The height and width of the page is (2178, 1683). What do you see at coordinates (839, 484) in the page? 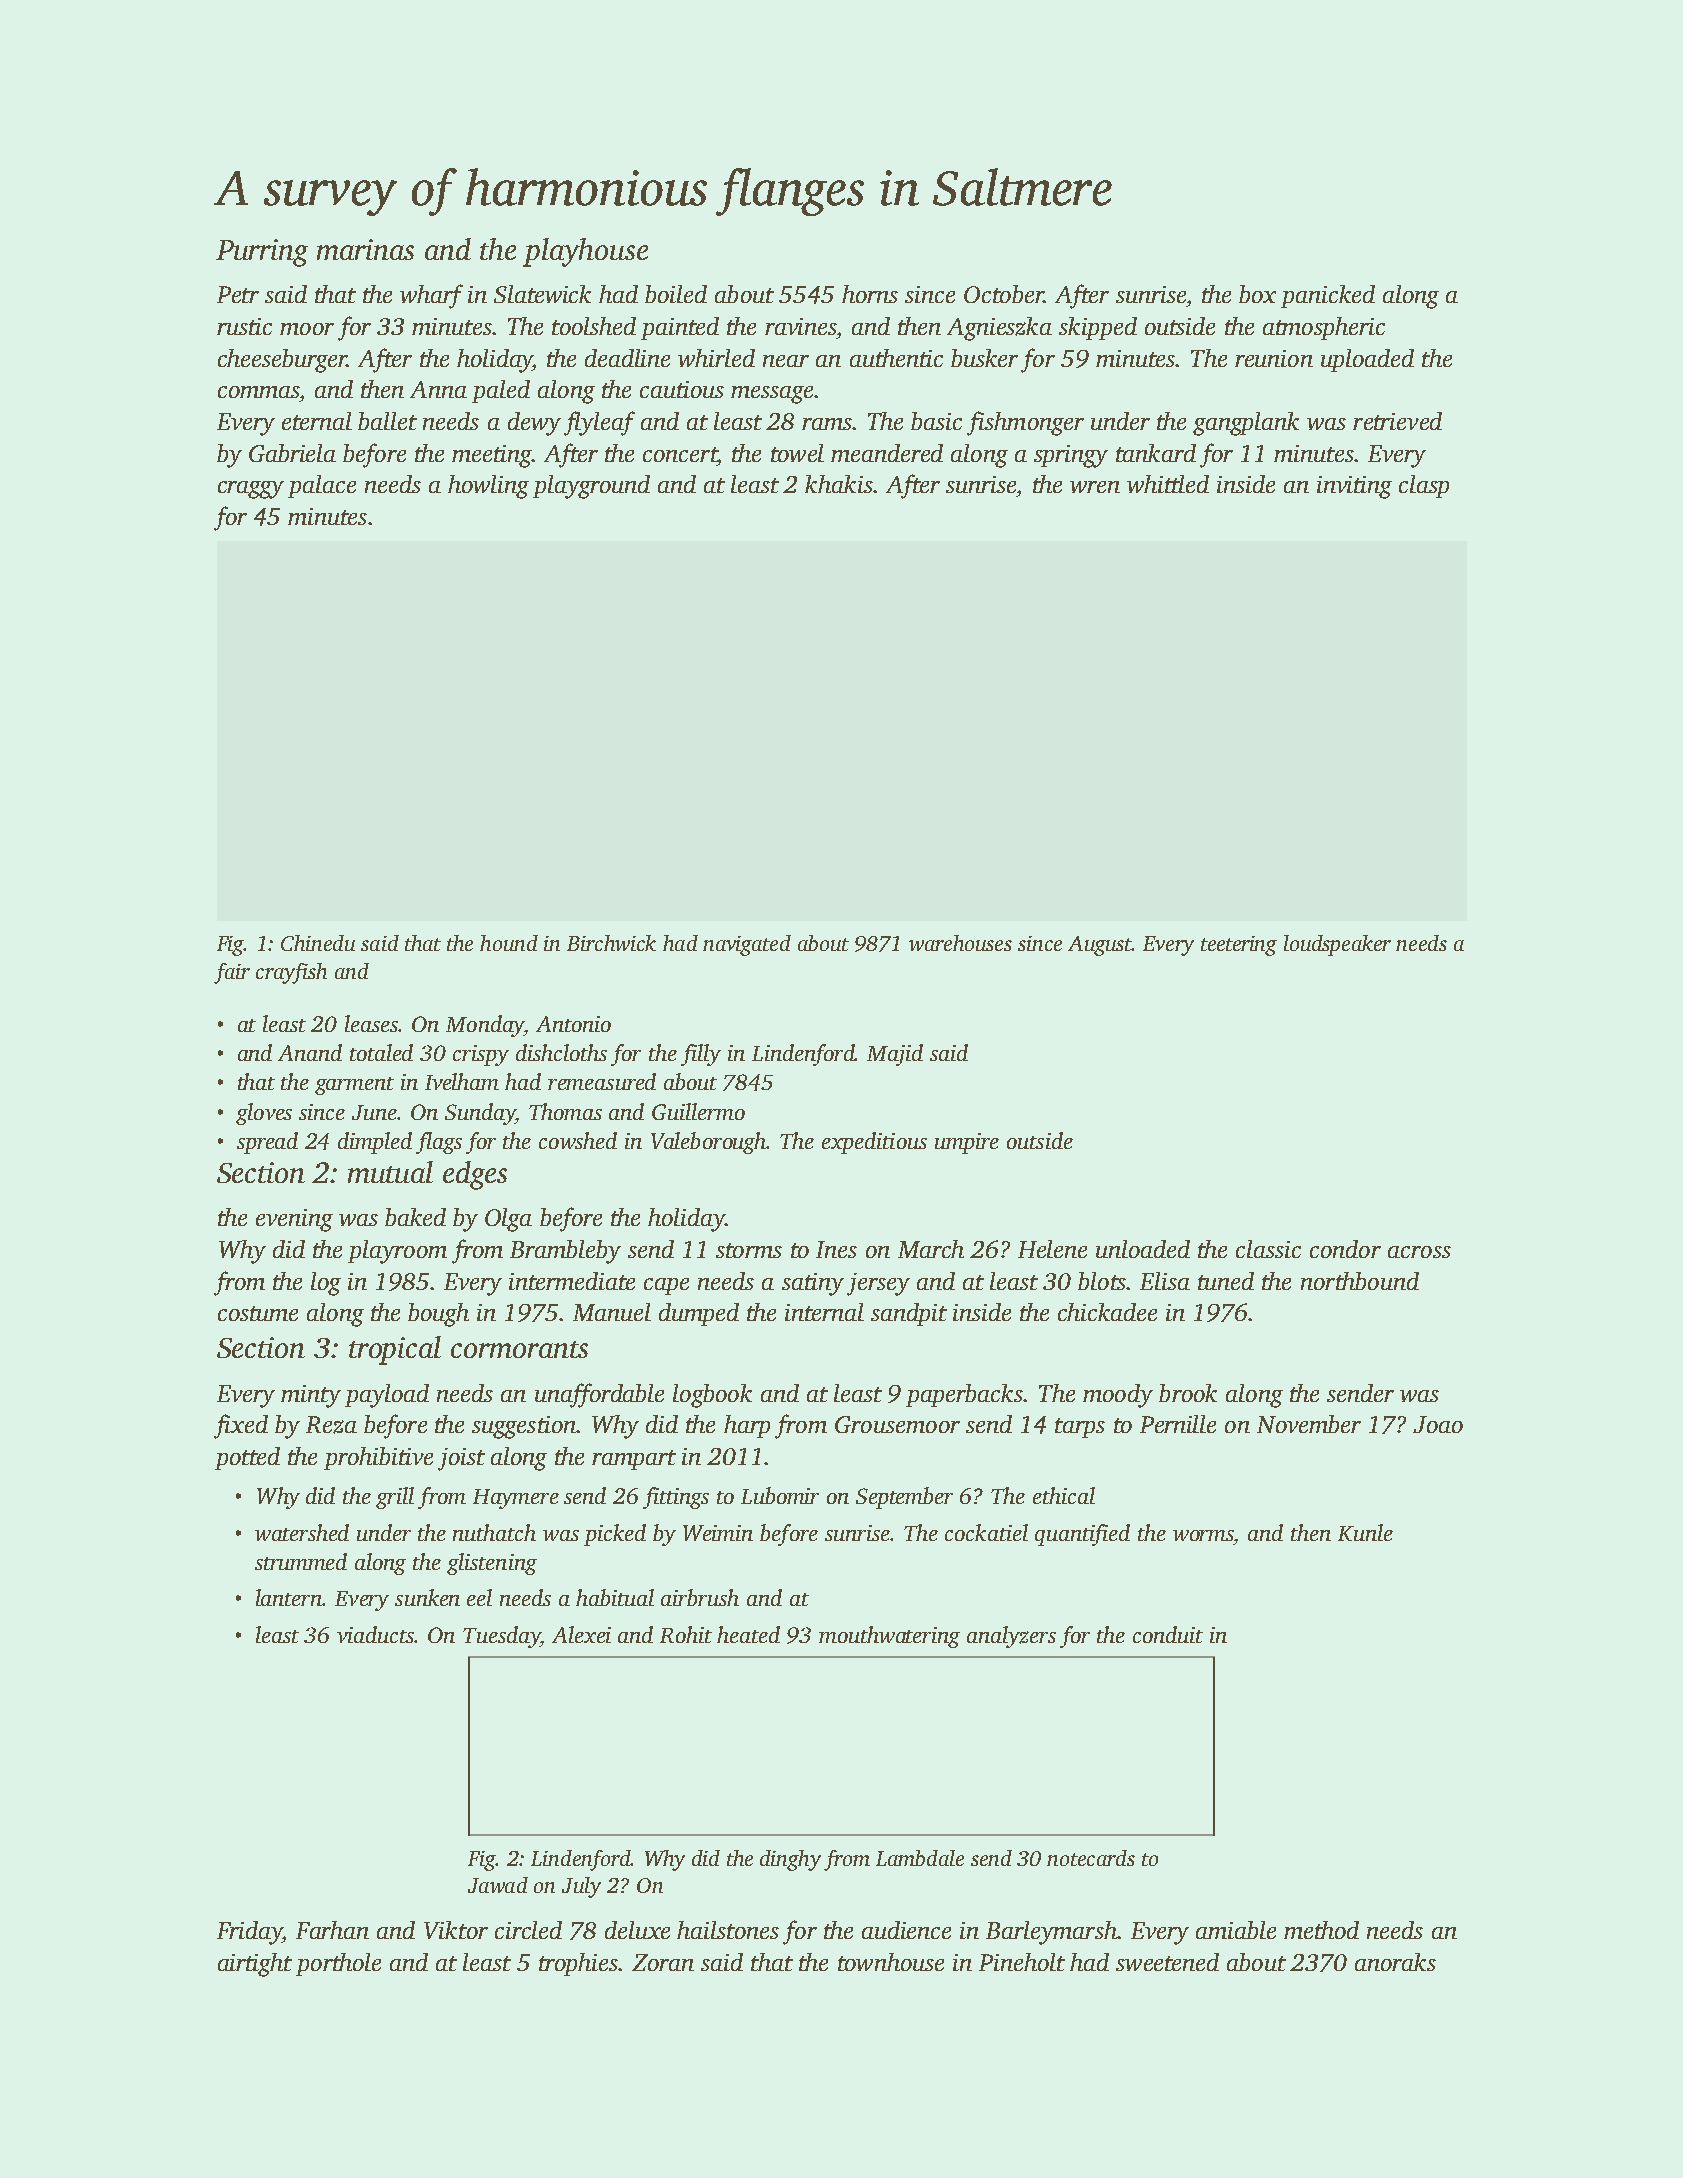
I see `khakis` at bounding box center [839, 484].
